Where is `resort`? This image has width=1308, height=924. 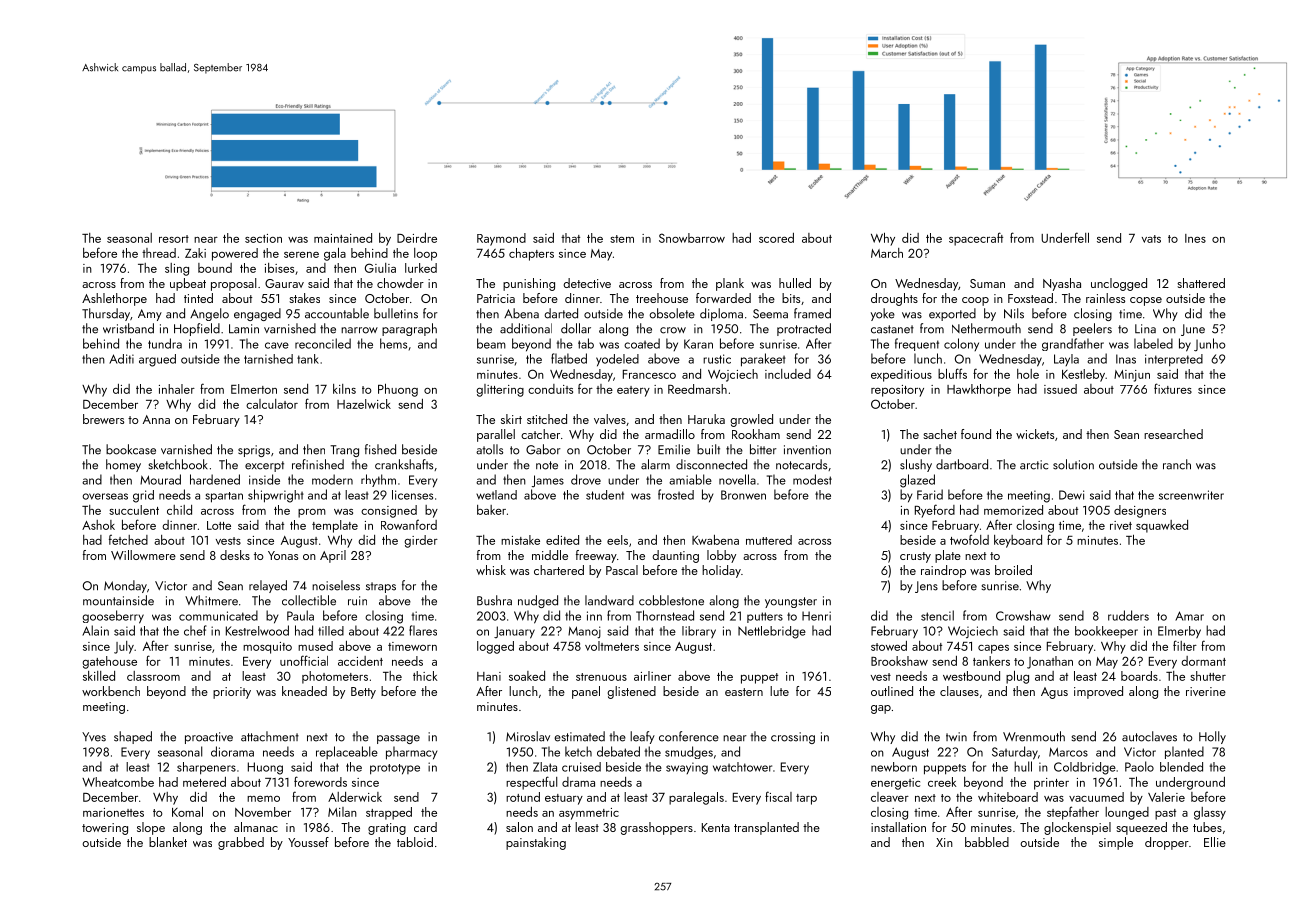
resort is located at coordinates (174, 239).
